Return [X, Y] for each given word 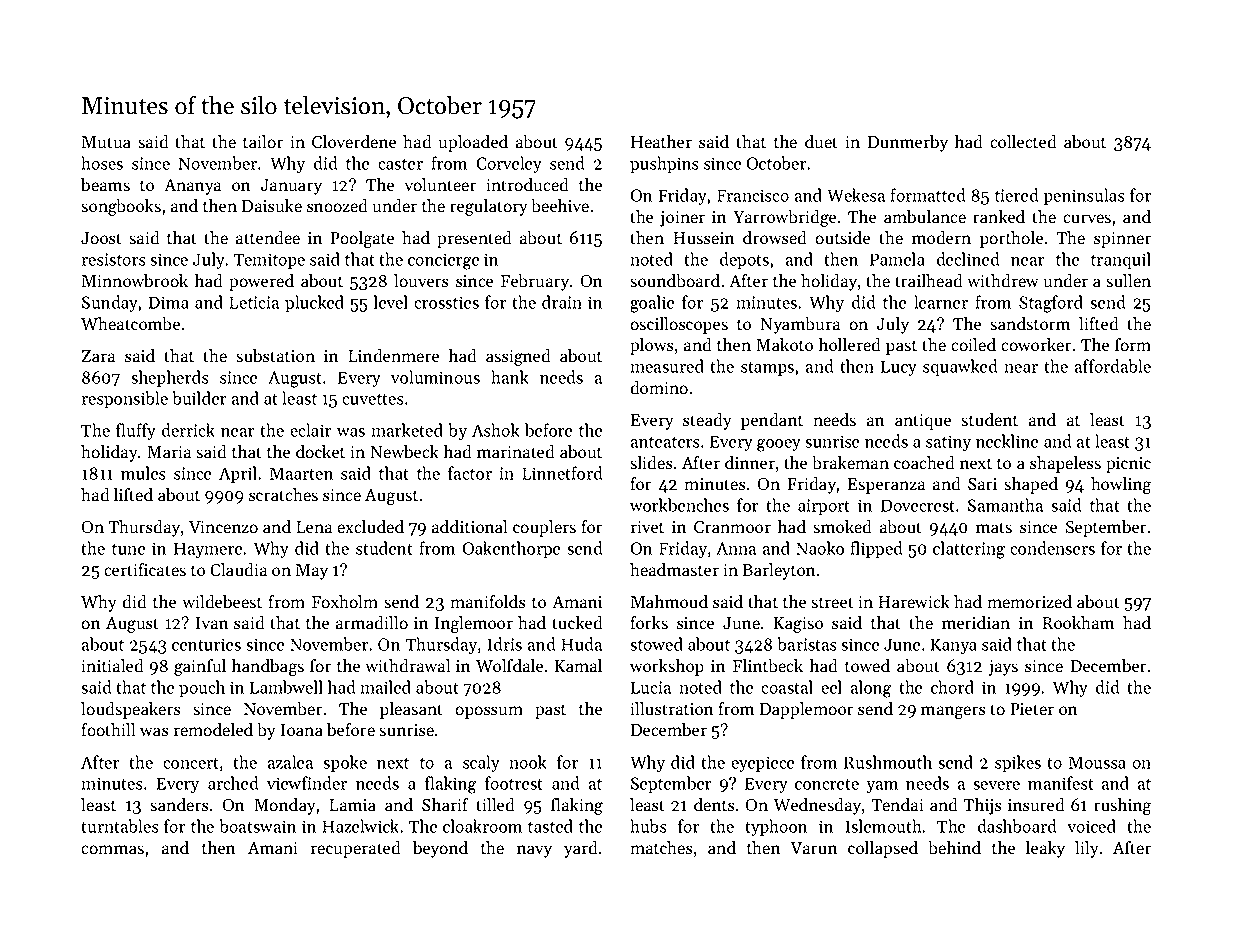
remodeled [213, 730]
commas [112, 850]
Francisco [753, 195]
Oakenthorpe [511, 549]
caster [400, 164]
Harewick [914, 602]
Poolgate [362, 239]
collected [1023, 142]
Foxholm [345, 602]
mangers [953, 712]
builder [199, 398]
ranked [999, 217]
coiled [973, 345]
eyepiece [762, 764]
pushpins [664, 164]
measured [667, 366]
